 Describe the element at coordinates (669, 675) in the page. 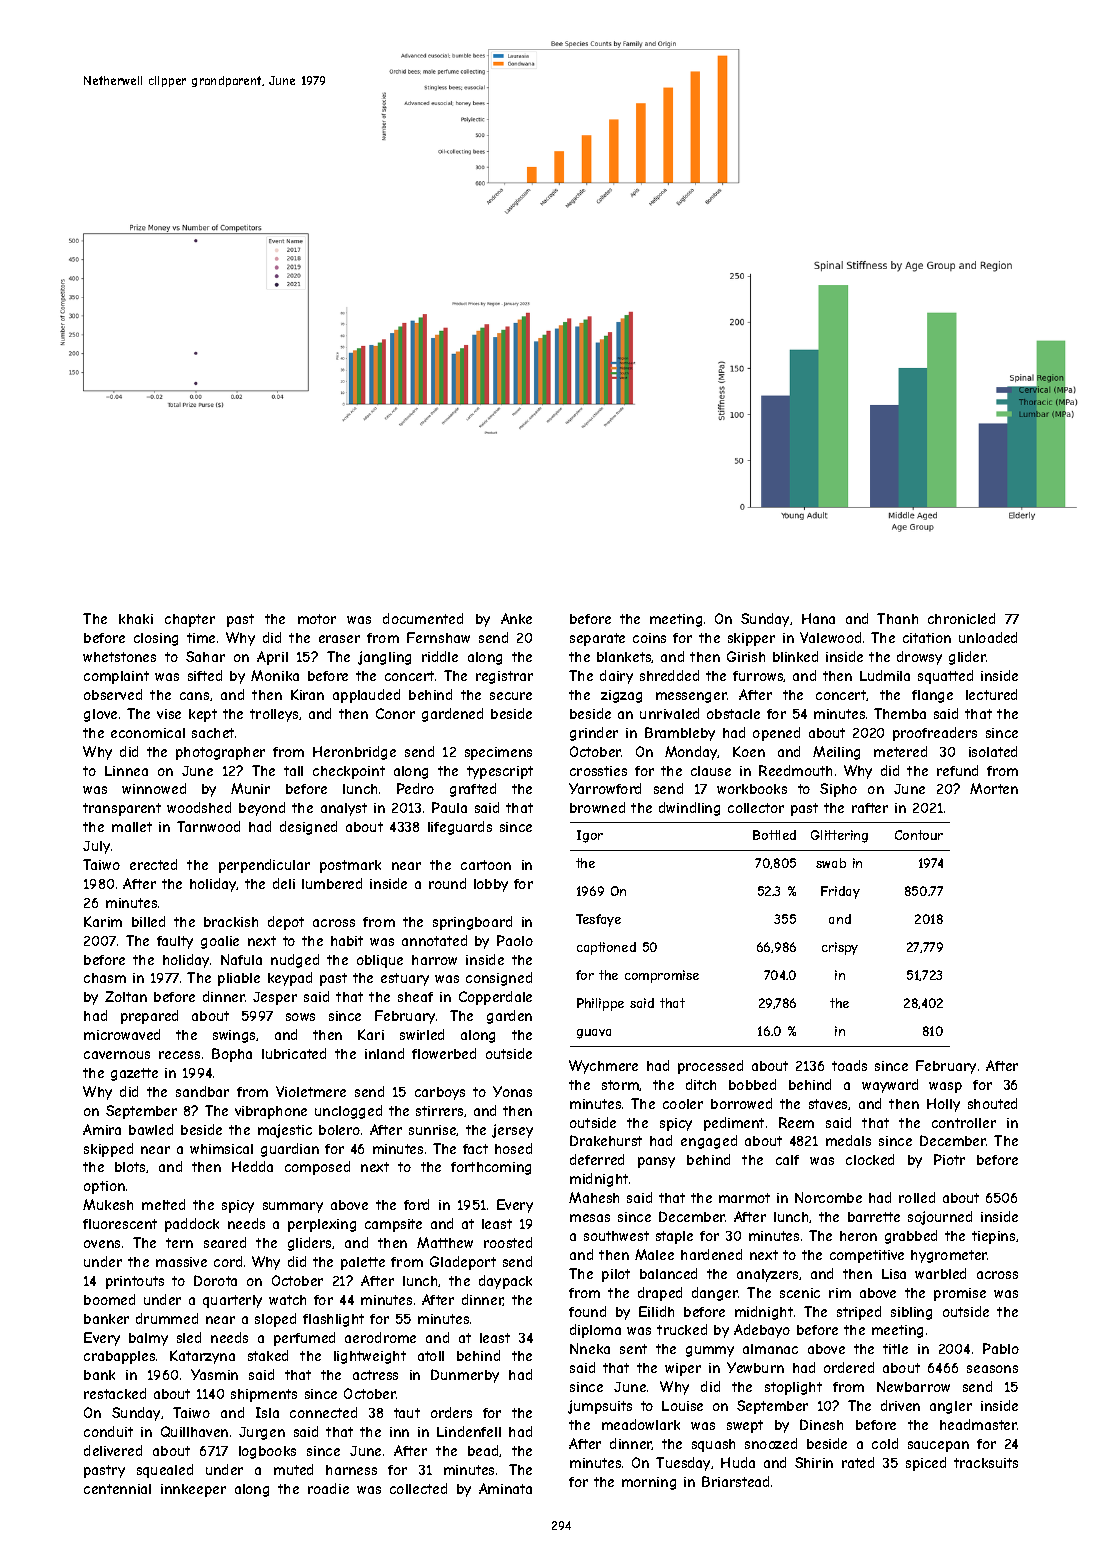

I see `shredded` at that location.
